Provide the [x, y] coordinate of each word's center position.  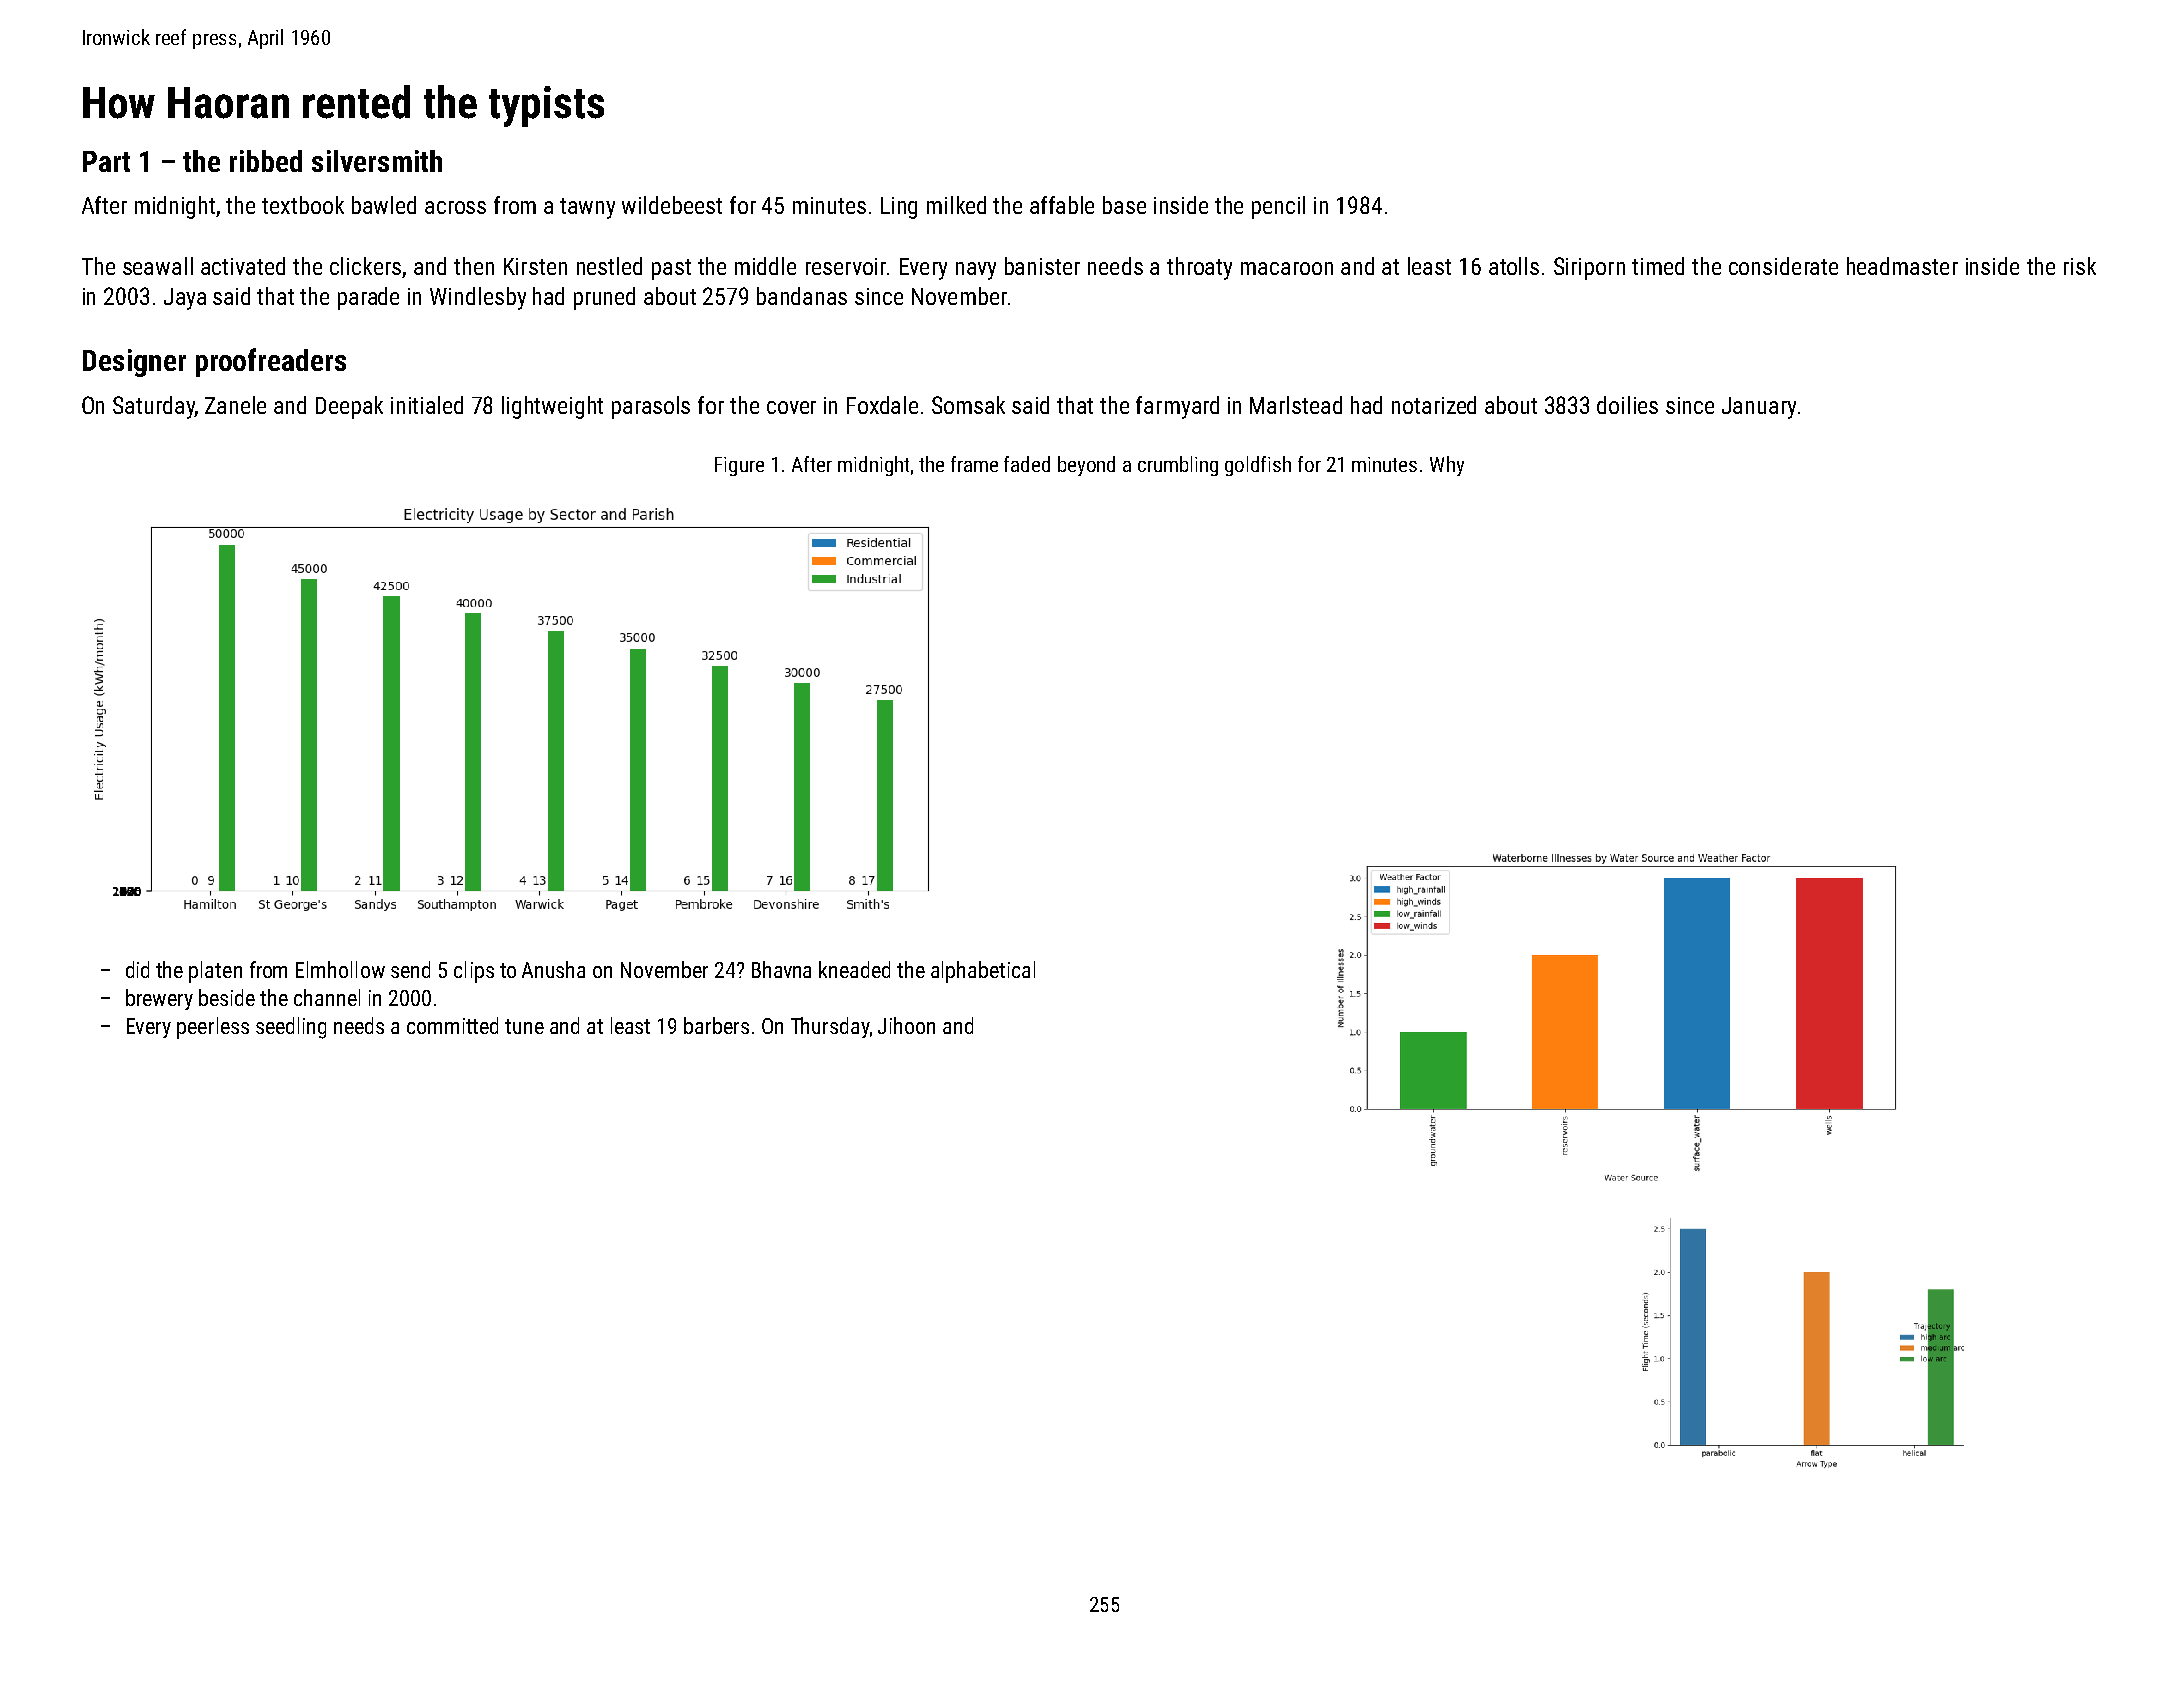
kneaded [854, 969]
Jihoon [906, 1025]
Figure [739, 466]
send [410, 969]
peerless [213, 1028]
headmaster [1902, 266]
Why [1447, 466]
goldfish [1258, 466]
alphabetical [983, 972]
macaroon [1287, 268]
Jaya [185, 299]
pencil [1278, 207]
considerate [1783, 266]
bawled [384, 205]
